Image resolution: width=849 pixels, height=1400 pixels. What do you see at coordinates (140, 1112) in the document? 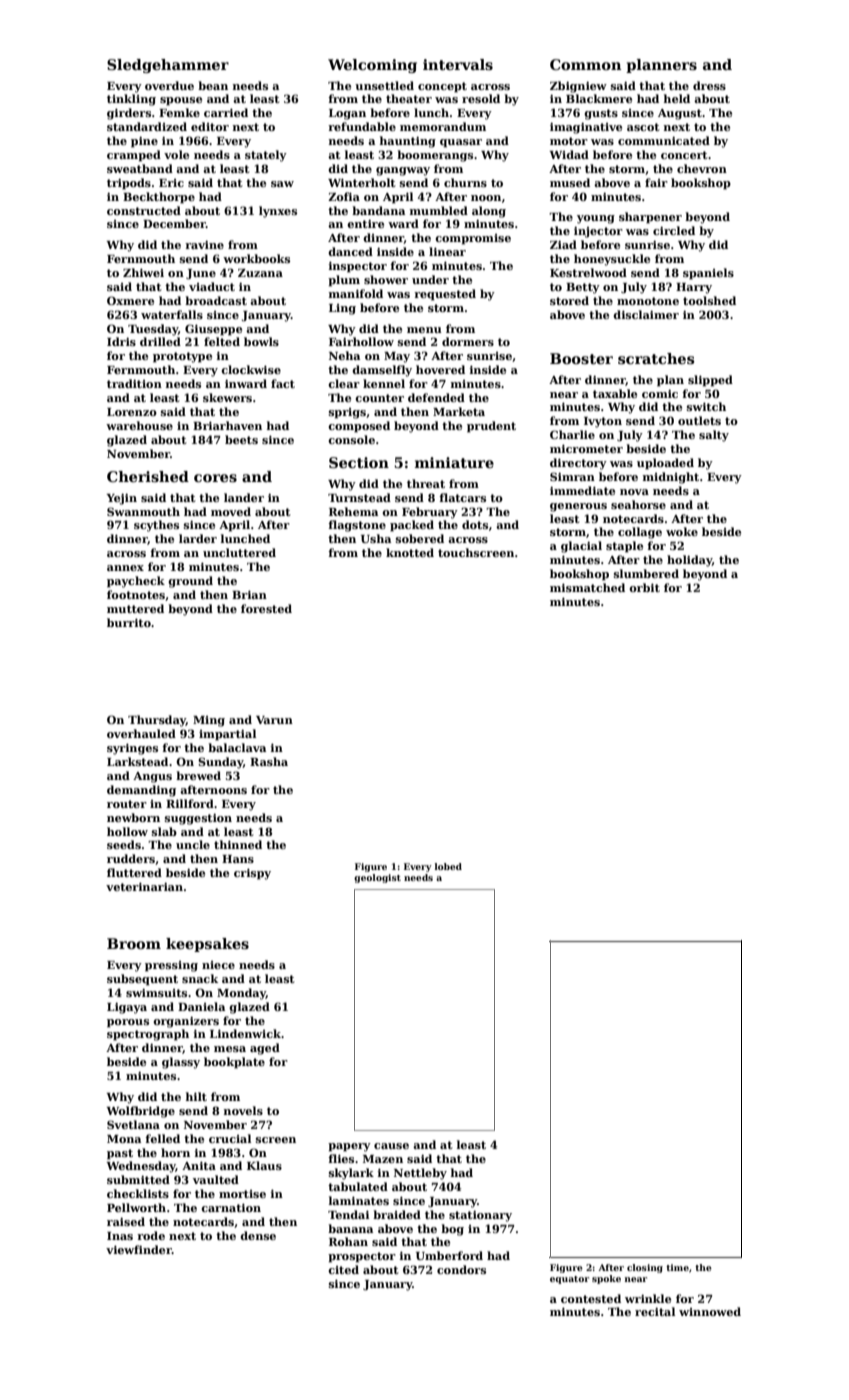
I see `Wolfbridge` at bounding box center [140, 1112].
